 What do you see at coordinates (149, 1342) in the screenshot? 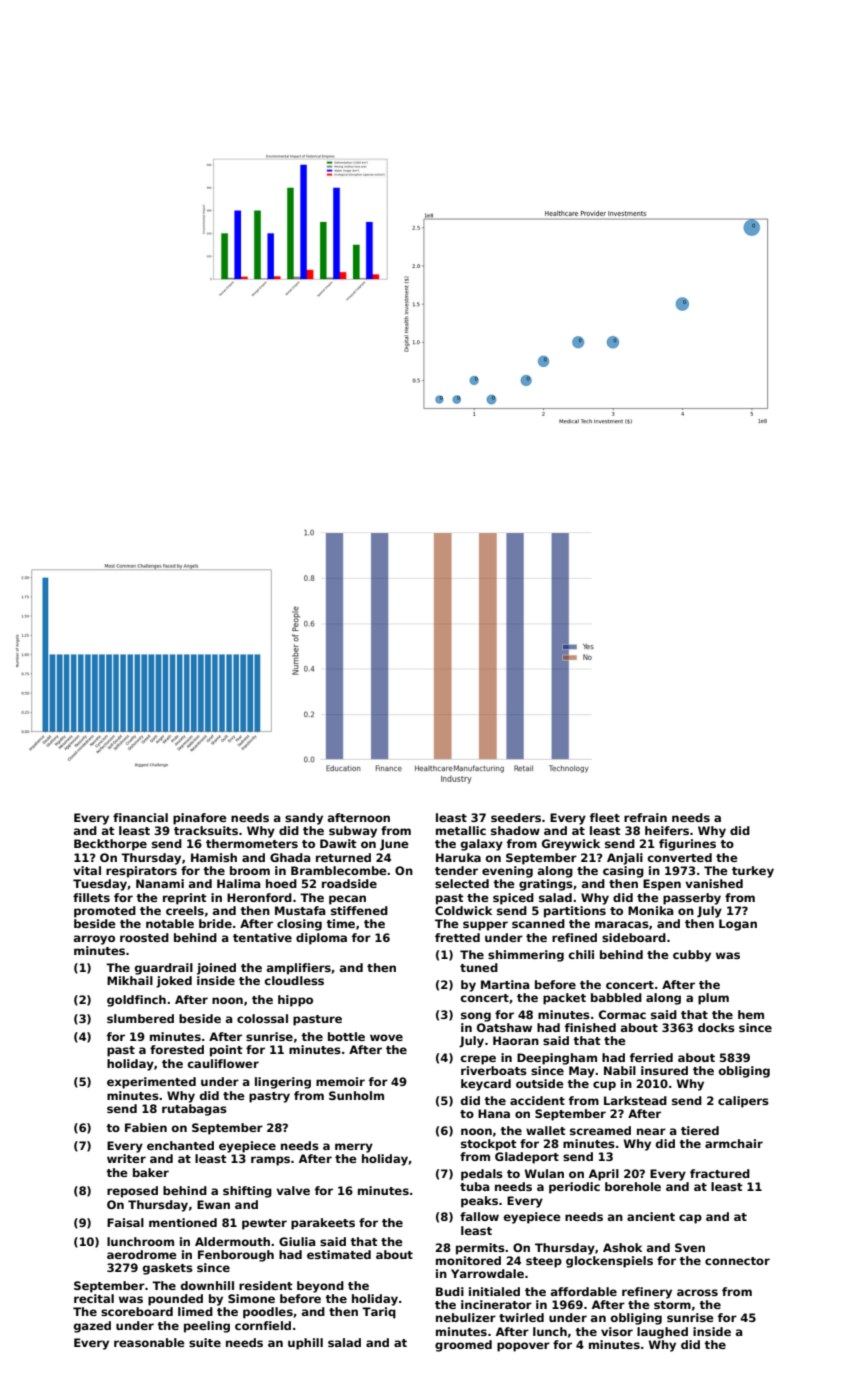
I see `reasonable` at bounding box center [149, 1342].
